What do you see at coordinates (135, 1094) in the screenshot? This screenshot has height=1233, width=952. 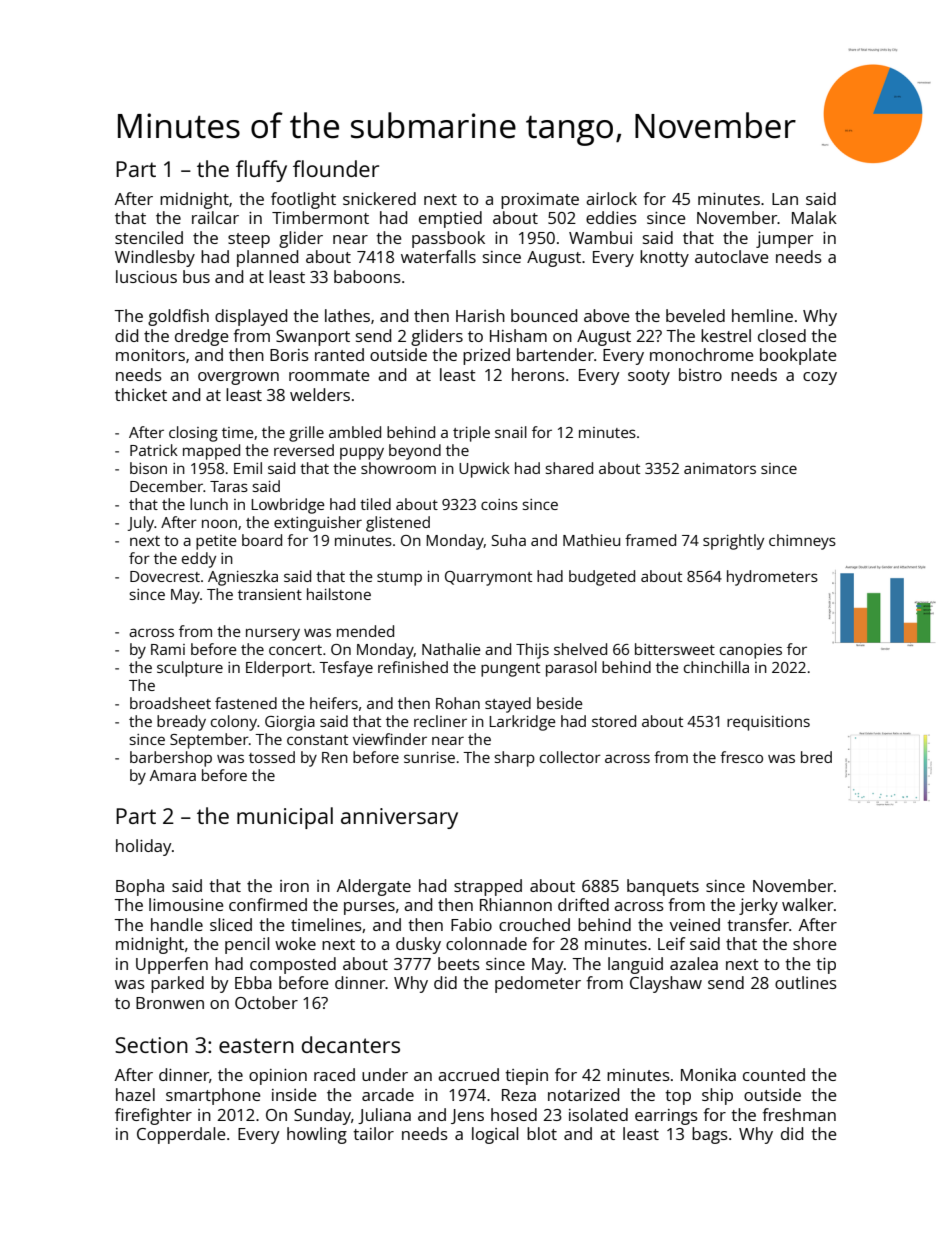 I see `hazel` at bounding box center [135, 1094].
